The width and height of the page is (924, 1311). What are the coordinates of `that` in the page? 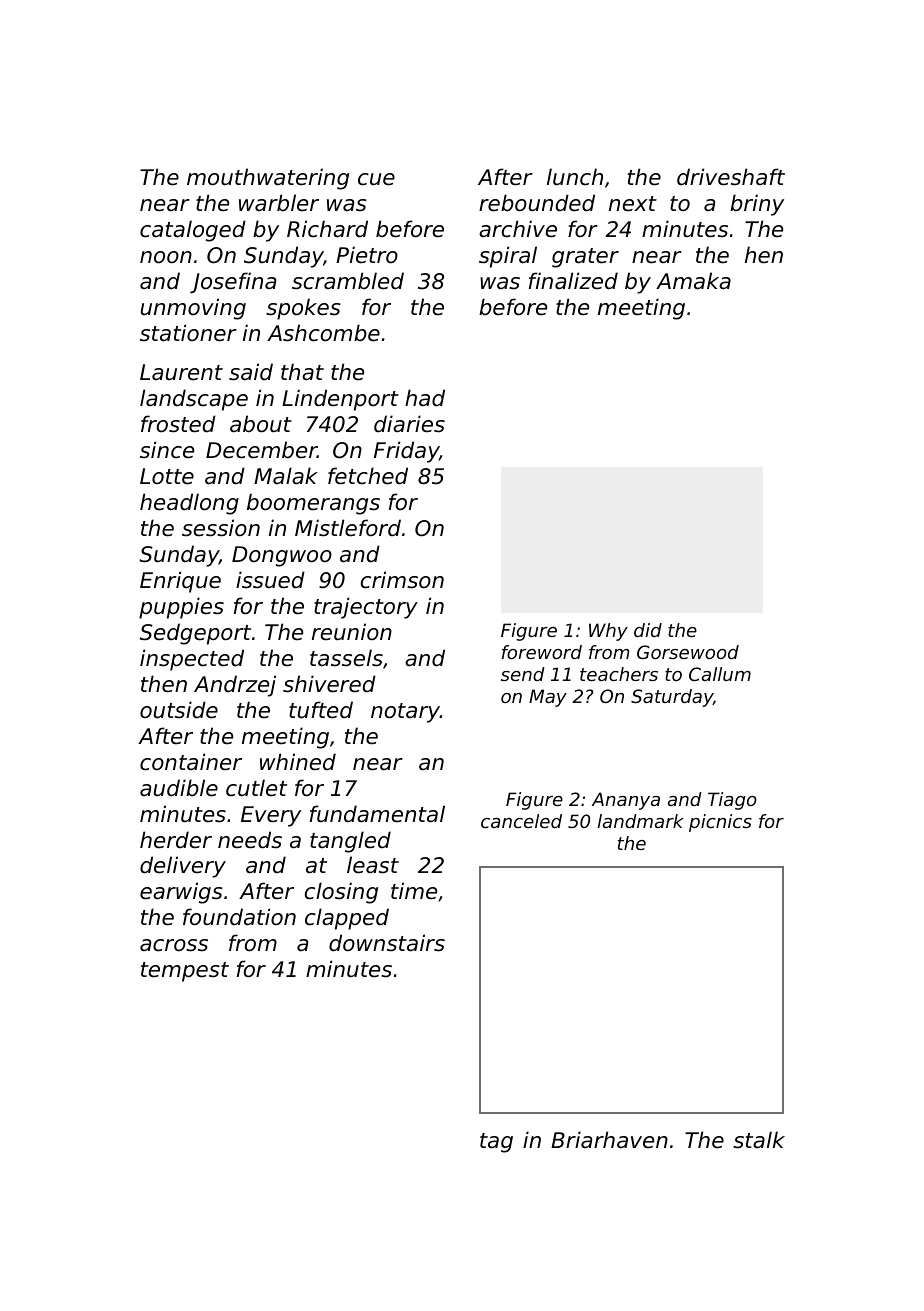 It's located at (302, 372).
